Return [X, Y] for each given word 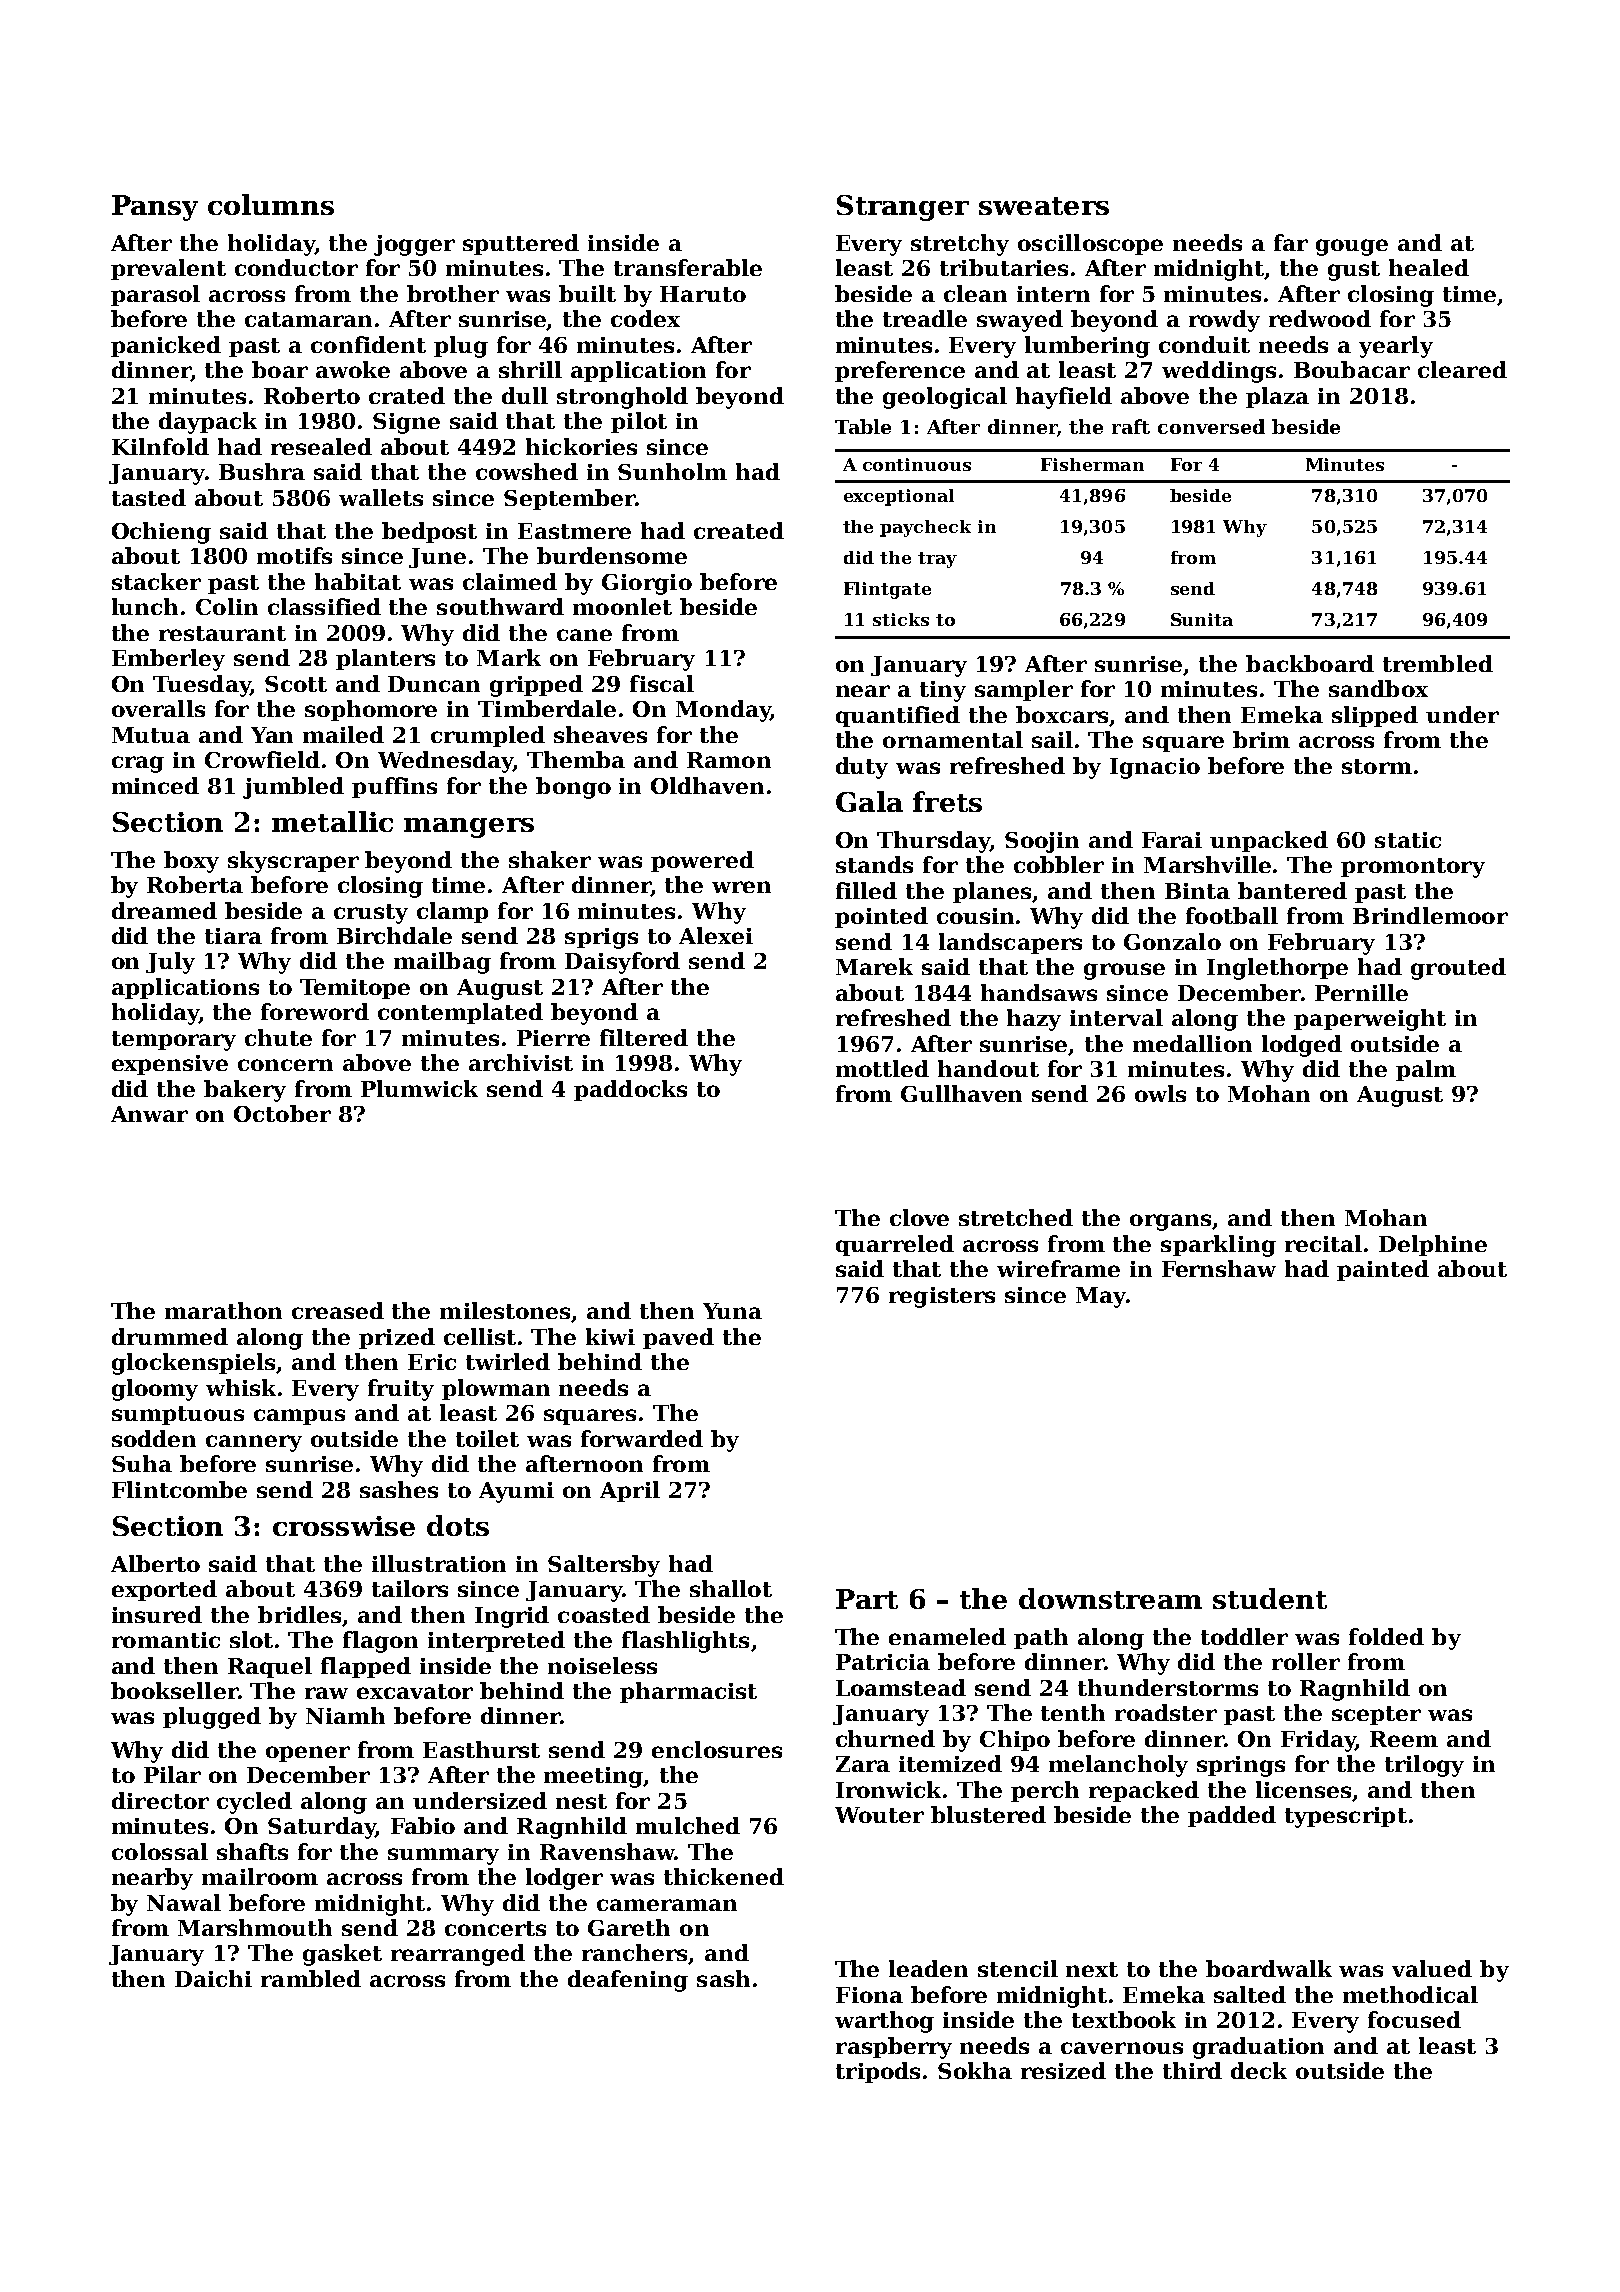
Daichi [213, 1978]
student [1270, 1598]
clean [975, 293]
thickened [724, 1876]
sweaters [1044, 206]
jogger [414, 245]
